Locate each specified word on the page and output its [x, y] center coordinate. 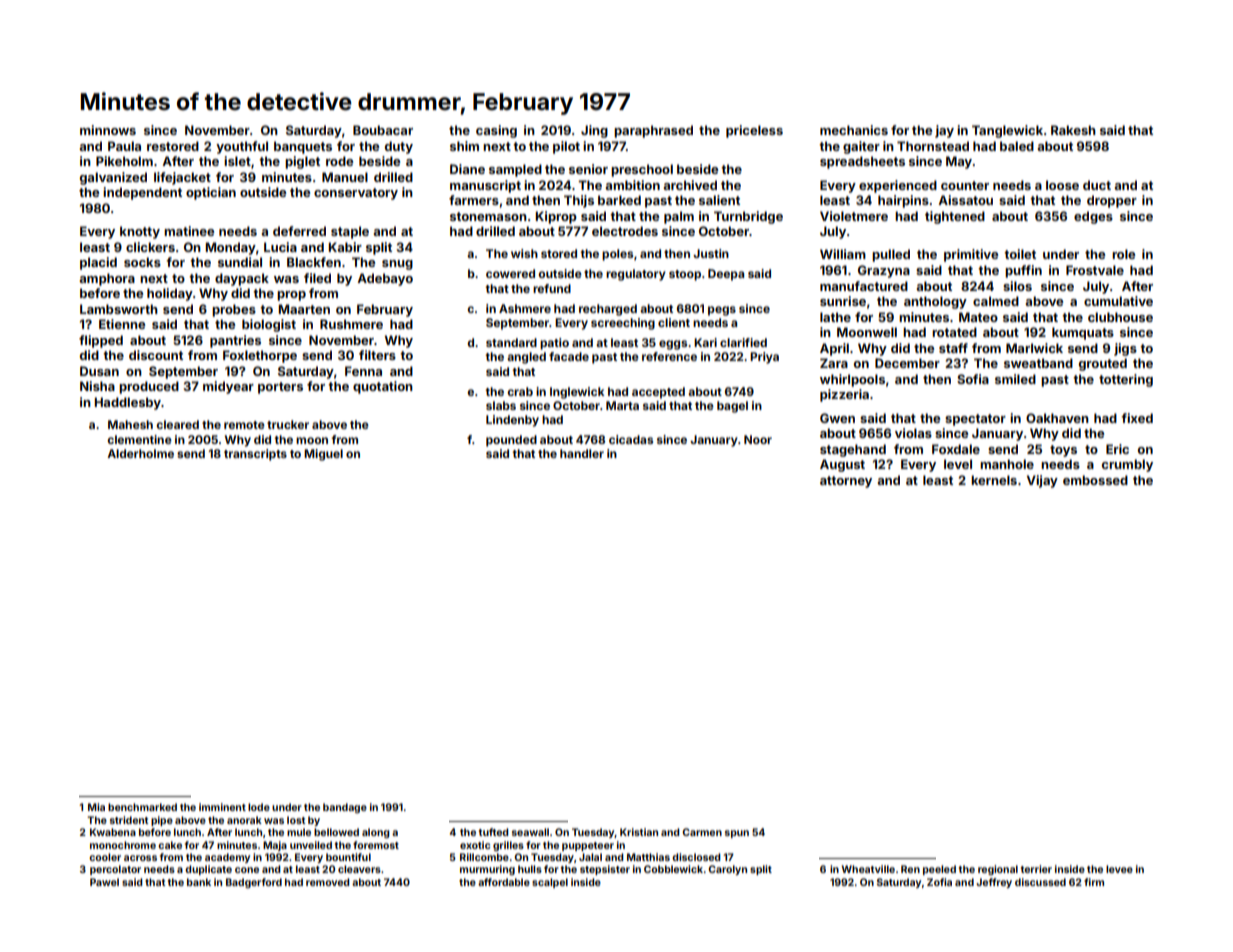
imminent [222, 807]
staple [350, 232]
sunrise [843, 301]
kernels [994, 480]
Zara [834, 363]
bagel [732, 407]
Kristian [639, 832]
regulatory [636, 275]
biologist [269, 325]
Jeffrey [994, 883]
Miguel [323, 455]
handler [582, 453]
